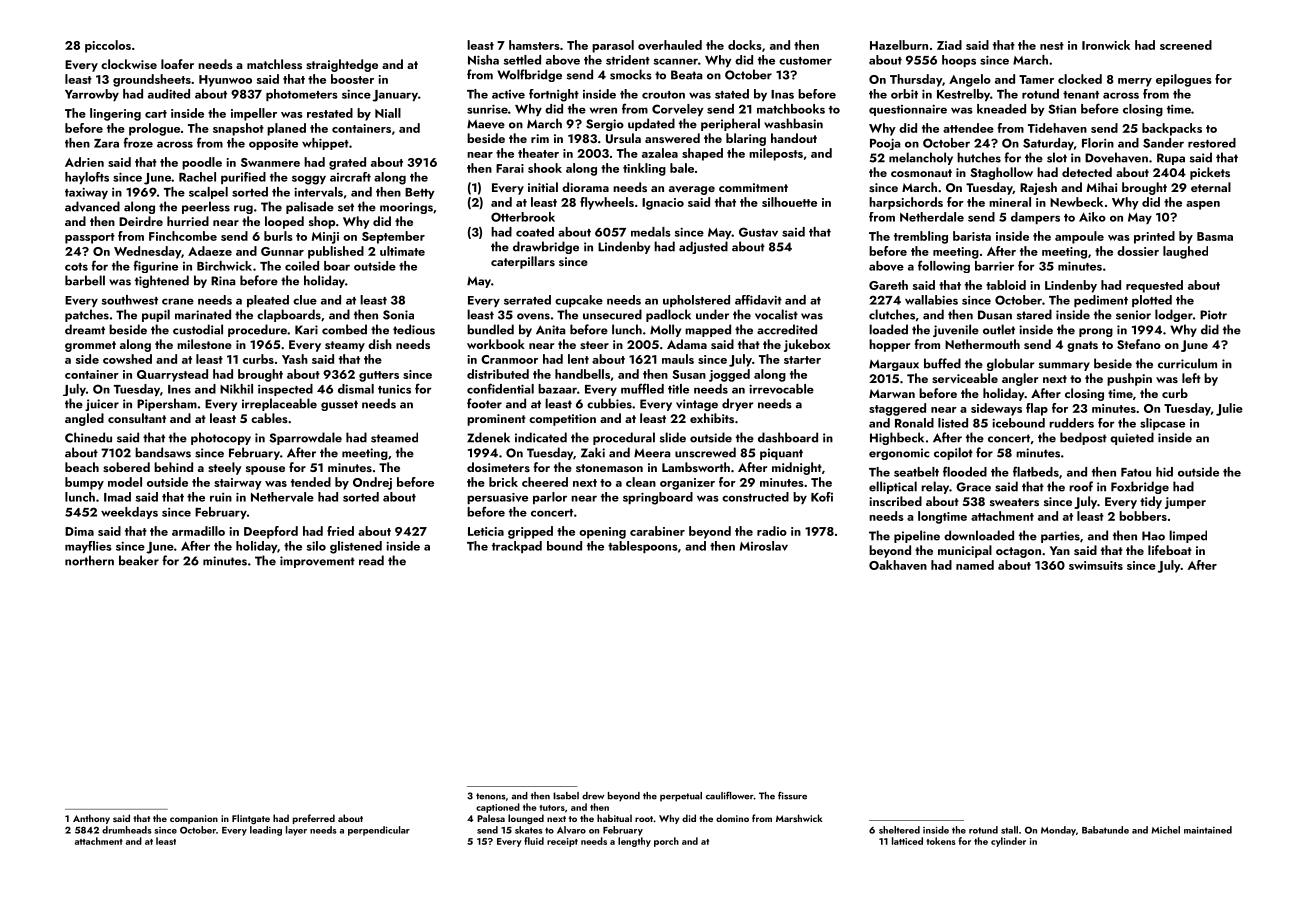 The image size is (1308, 924). What do you see at coordinates (129, 300) in the screenshot?
I see `southwest` at bounding box center [129, 300].
